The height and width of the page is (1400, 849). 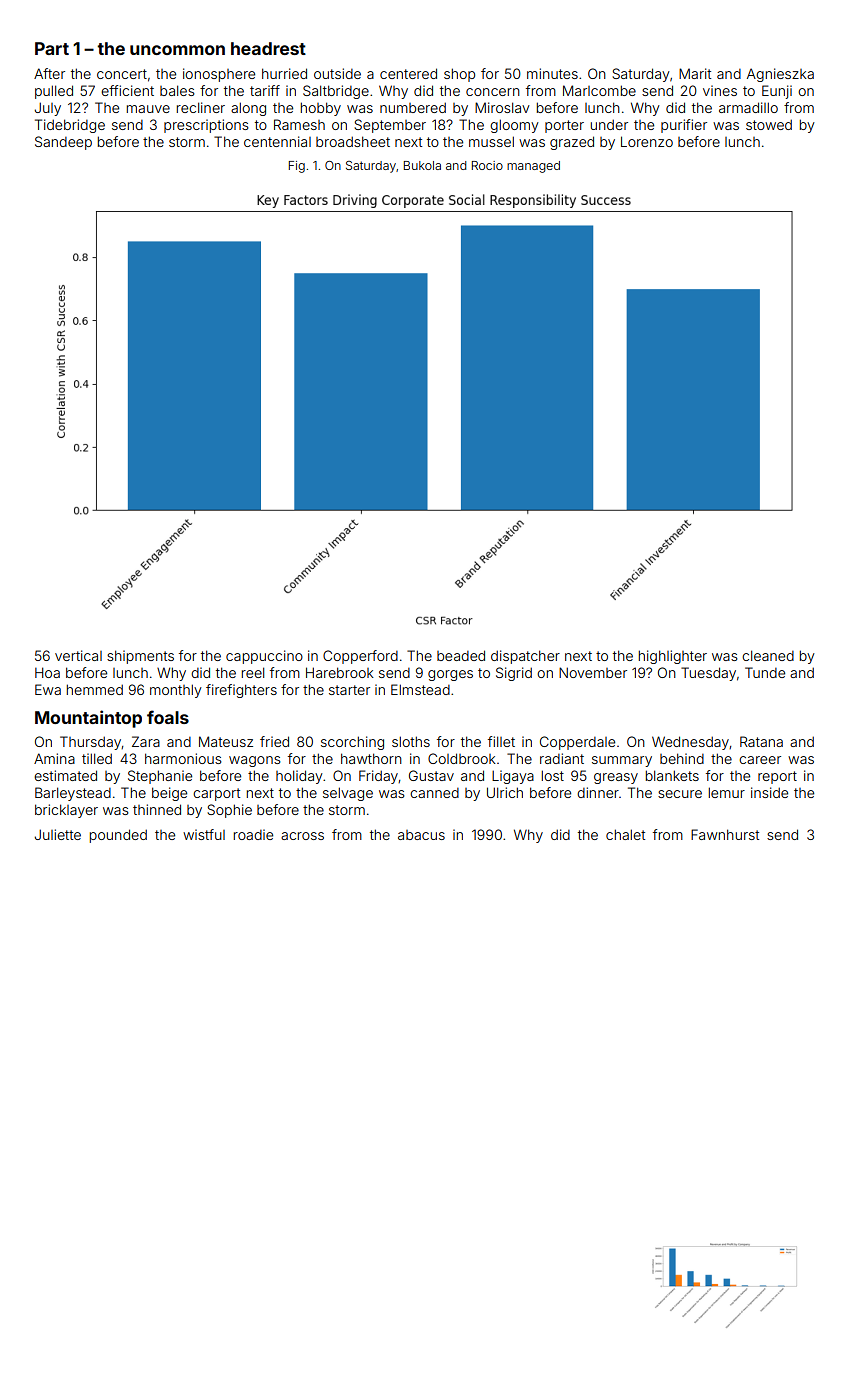 What do you see at coordinates (673, 657) in the page?
I see `highlighter` at bounding box center [673, 657].
